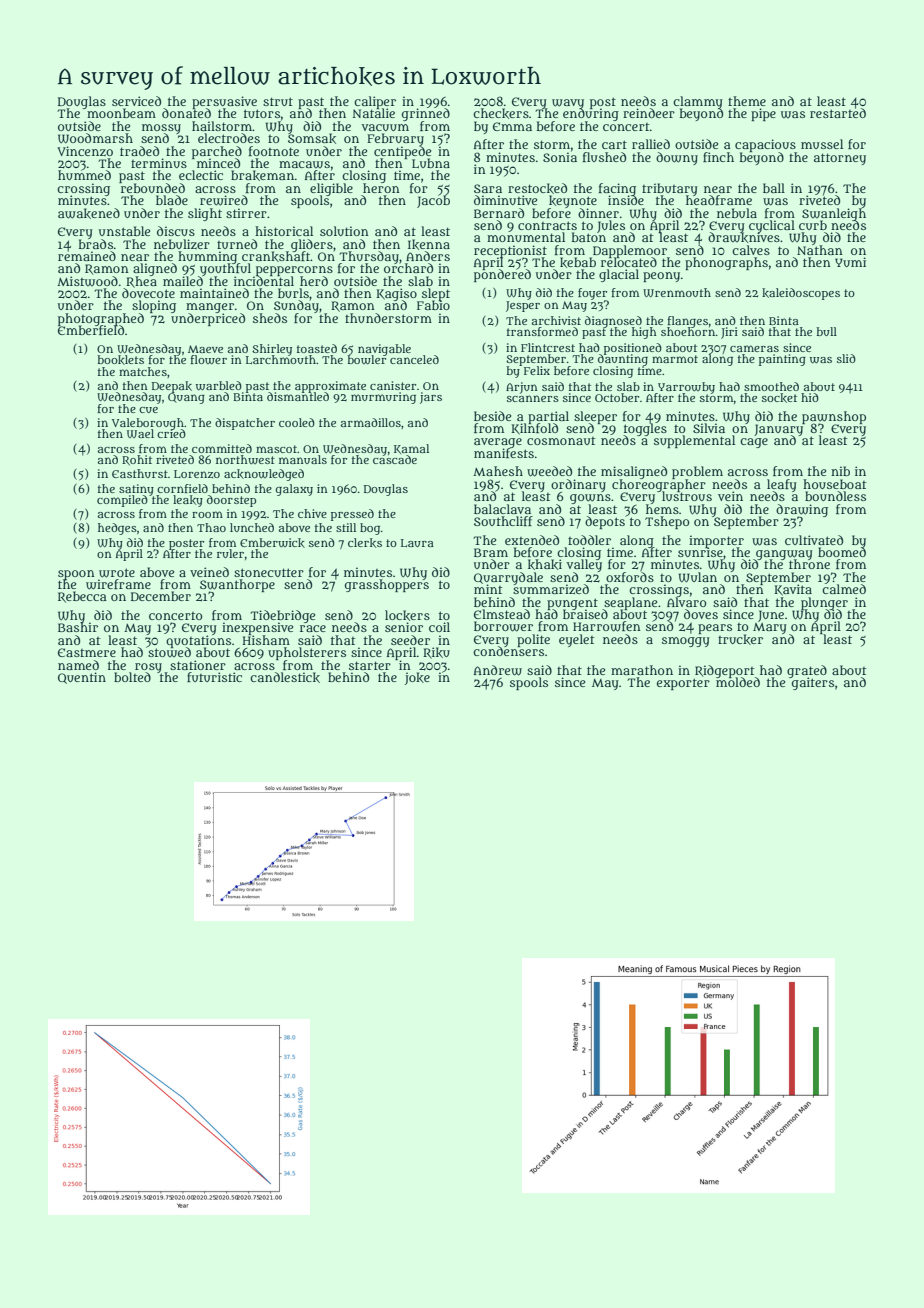 The width and height of the document is (924, 1308). I want to click on average, so click(498, 443).
